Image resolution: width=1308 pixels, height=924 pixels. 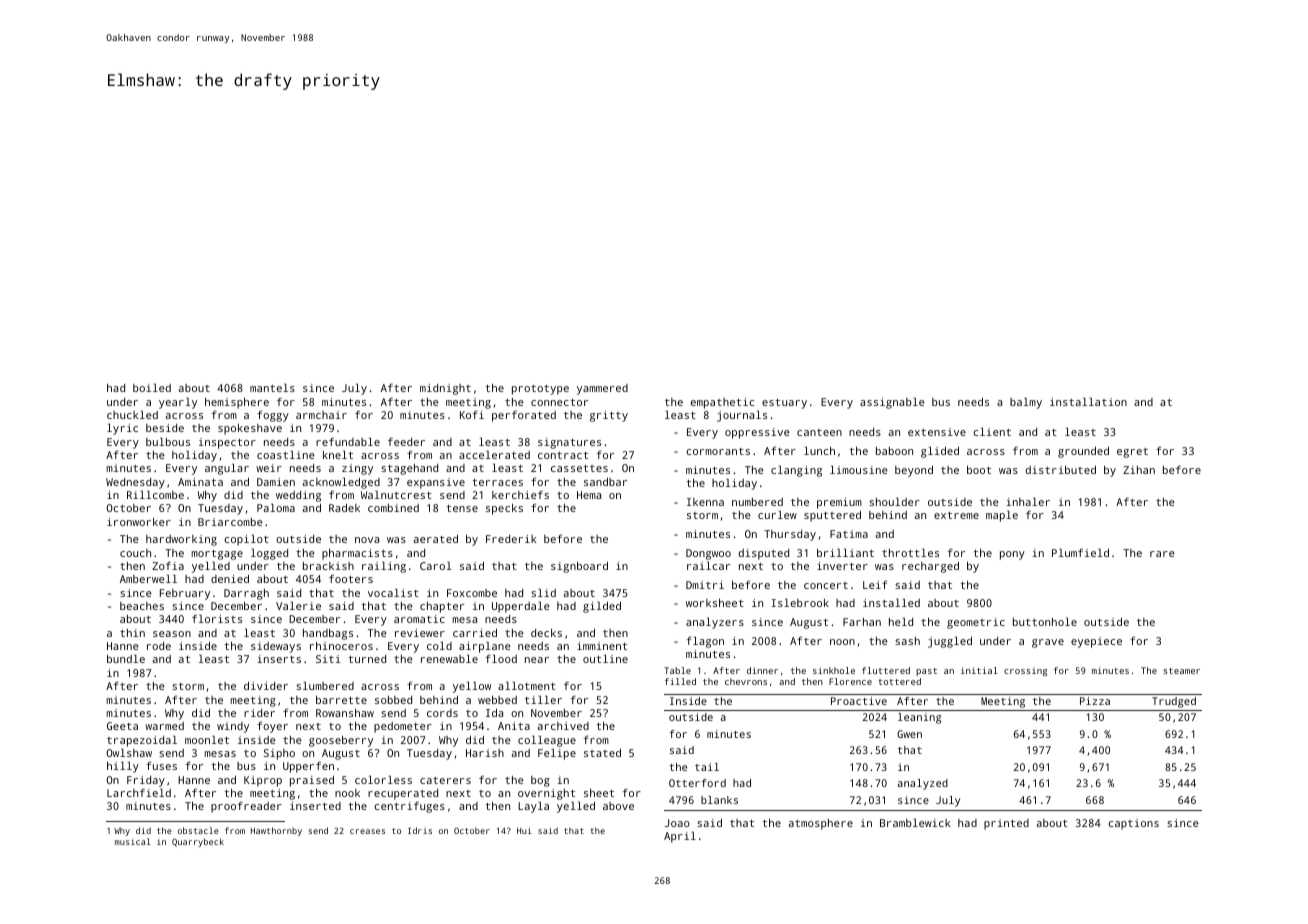 What do you see at coordinates (922, 784) in the page?
I see `analyzed` at bounding box center [922, 784].
